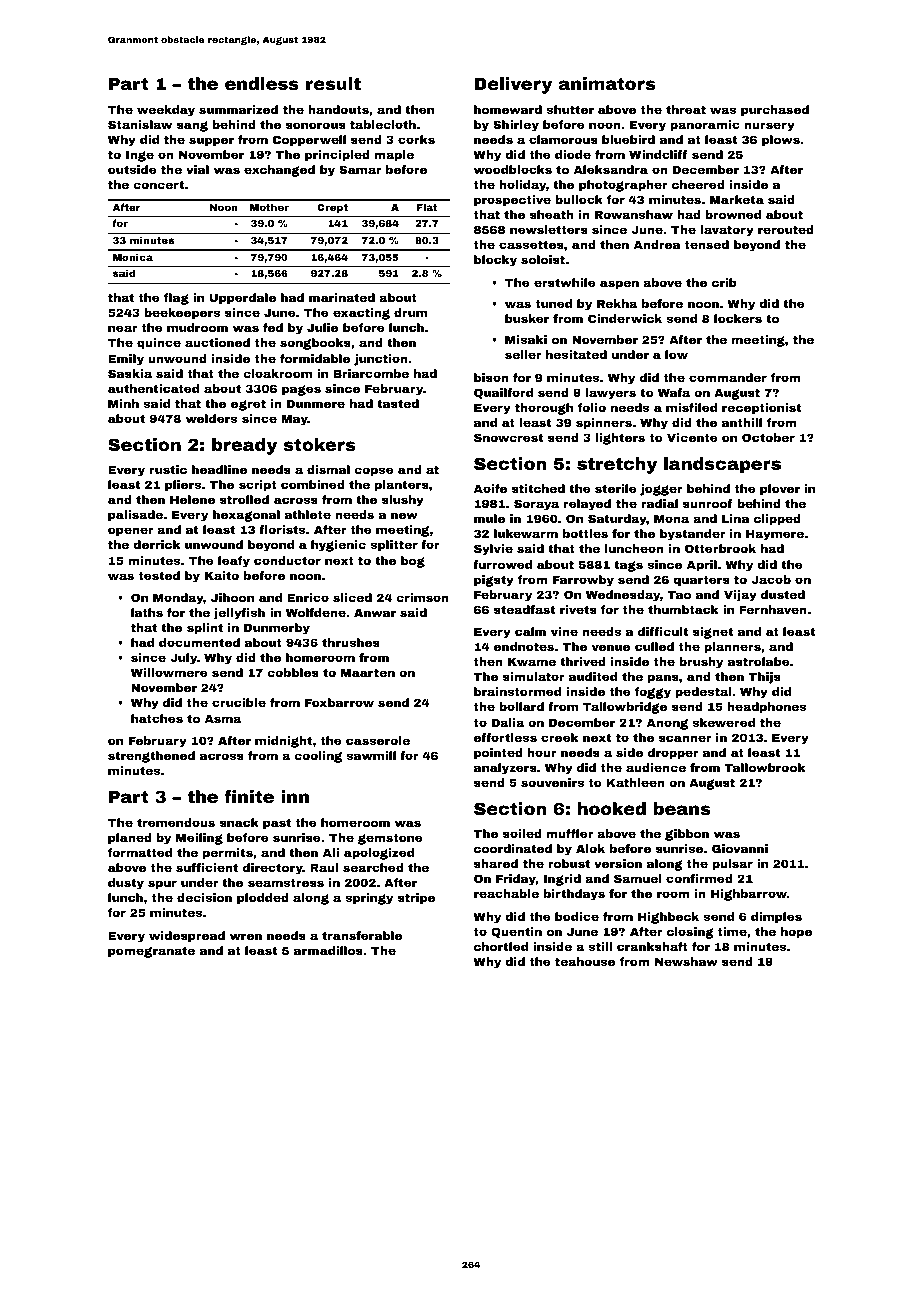 This screenshot has height=1308, width=924. What do you see at coordinates (133, 257) in the screenshot?
I see `Monica` at bounding box center [133, 257].
